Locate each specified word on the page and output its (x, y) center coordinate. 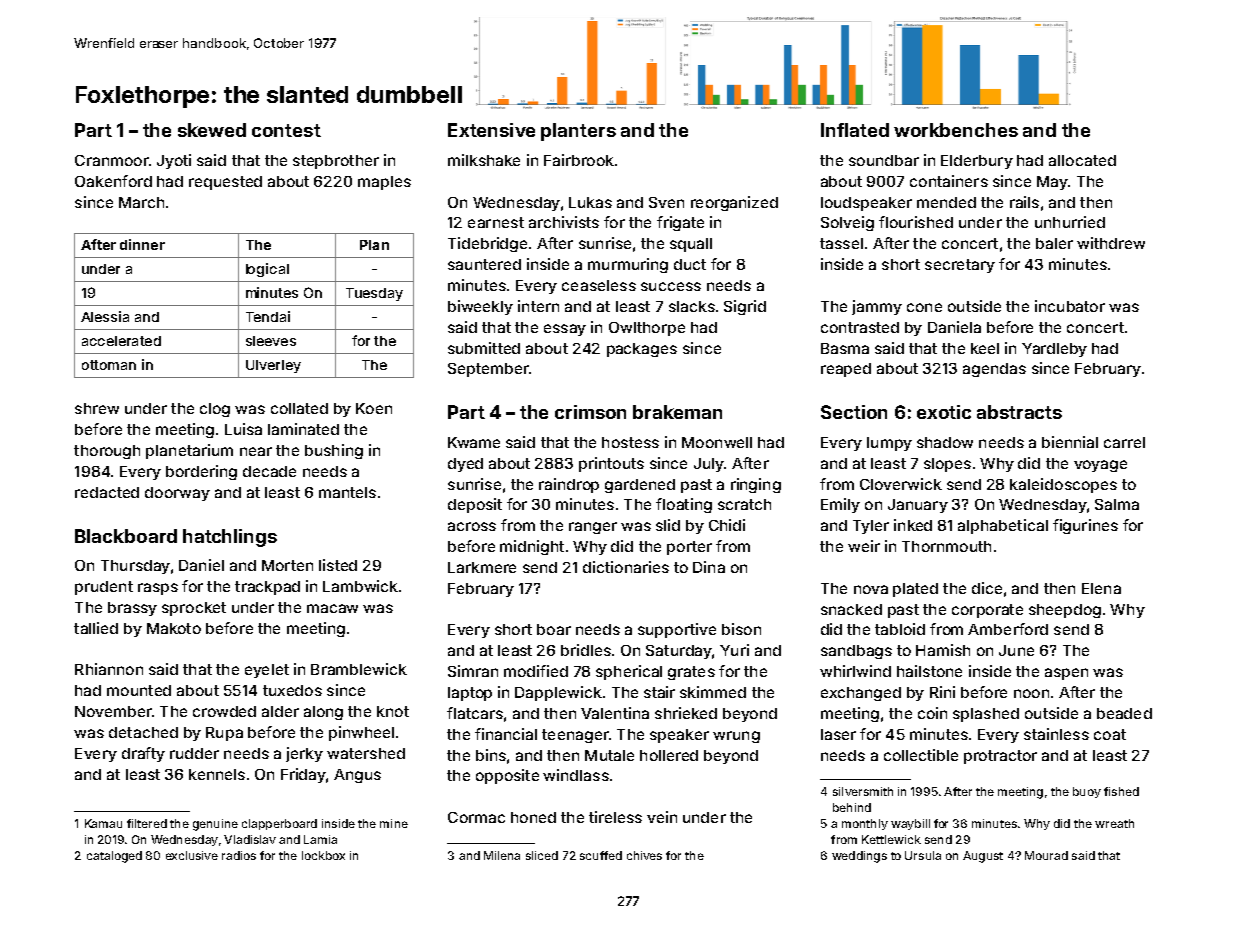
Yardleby (1054, 350)
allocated (1082, 160)
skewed (212, 130)
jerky (304, 754)
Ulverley (273, 366)
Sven (666, 202)
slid (668, 525)
